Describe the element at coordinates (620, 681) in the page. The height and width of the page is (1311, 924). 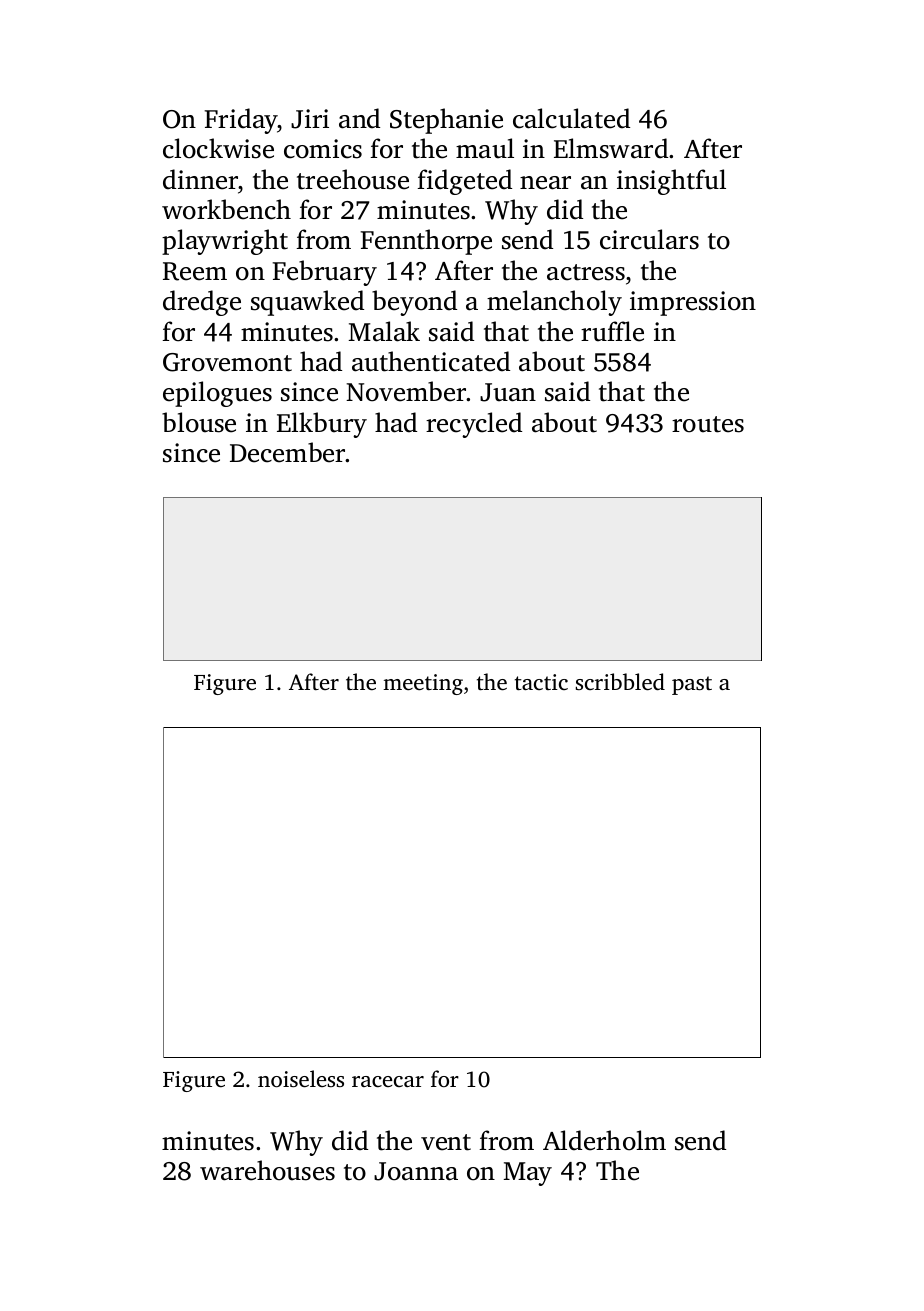
I see `scribbled` at that location.
